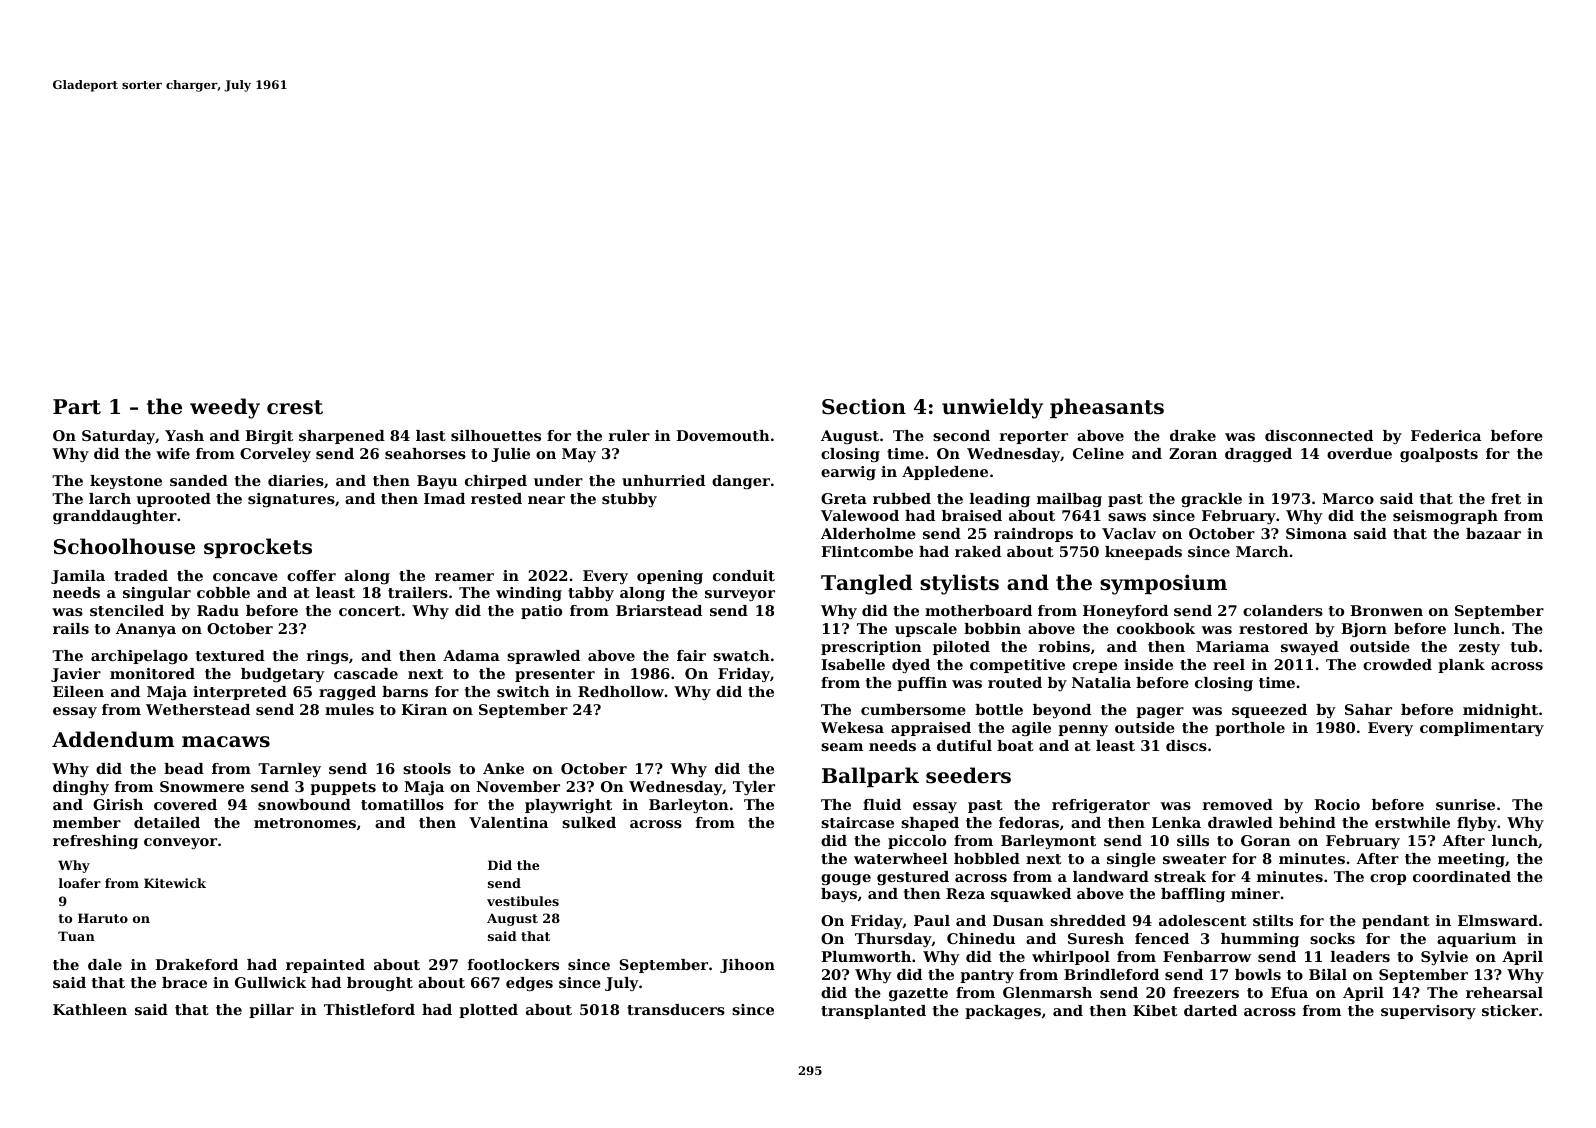 This image has height=1128, width=1596. Describe the element at coordinates (754, 788) in the image. I see `Tyler` at that location.
